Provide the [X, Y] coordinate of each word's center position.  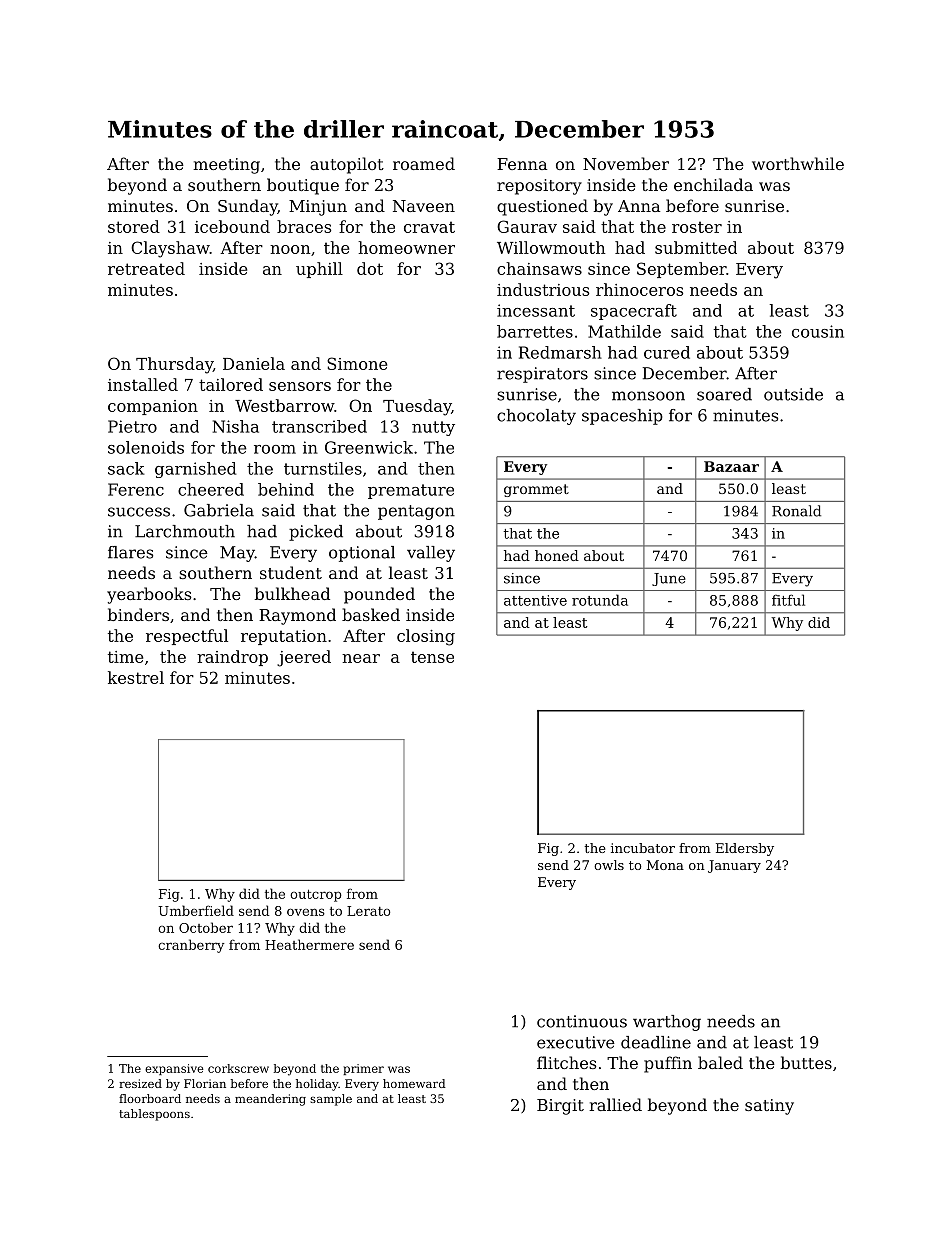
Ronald [796, 511]
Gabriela [219, 510]
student [291, 572]
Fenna [522, 164]
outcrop [316, 895]
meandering [270, 1100]
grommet [536, 490]
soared [724, 394]
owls [609, 865]
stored [134, 226]
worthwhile [798, 163]
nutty [433, 428]
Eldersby [745, 849]
